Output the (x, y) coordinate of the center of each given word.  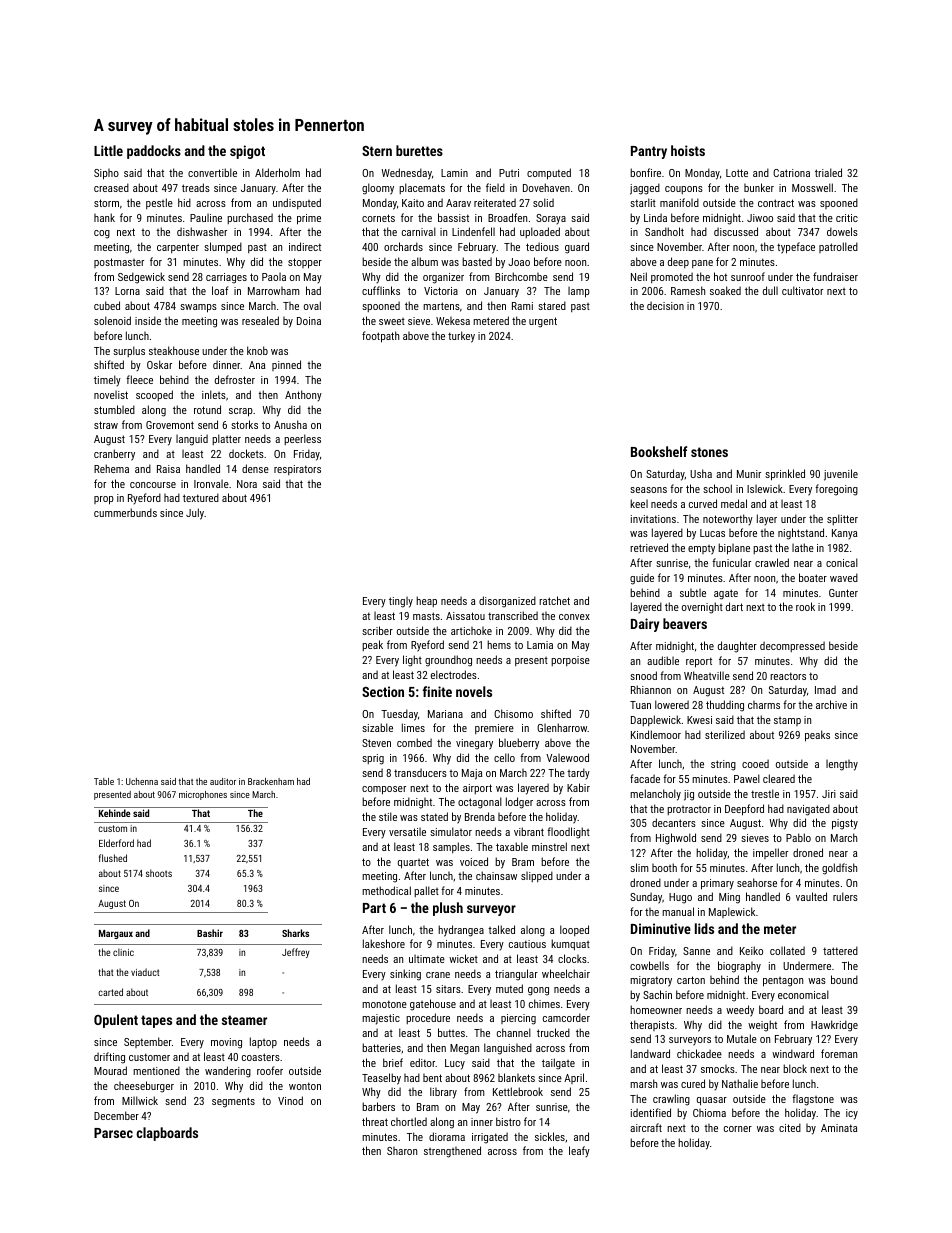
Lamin (454, 173)
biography (739, 967)
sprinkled (785, 475)
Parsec (113, 1133)
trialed (828, 172)
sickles (550, 1136)
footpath (380, 337)
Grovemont (170, 425)
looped (574, 930)
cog (102, 234)
